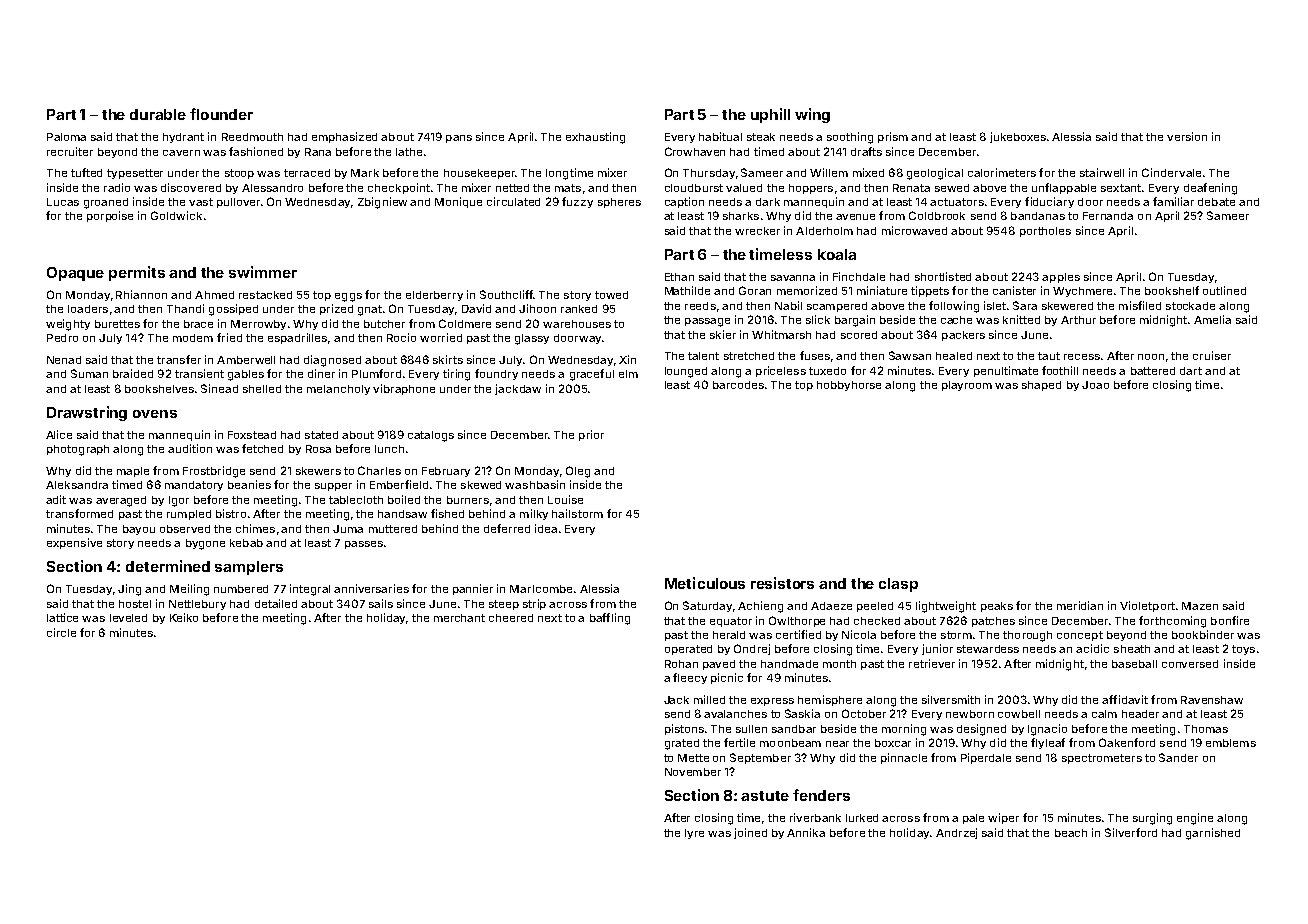  Describe the element at coordinates (185, 308) in the document. I see `Thandi` at that location.
